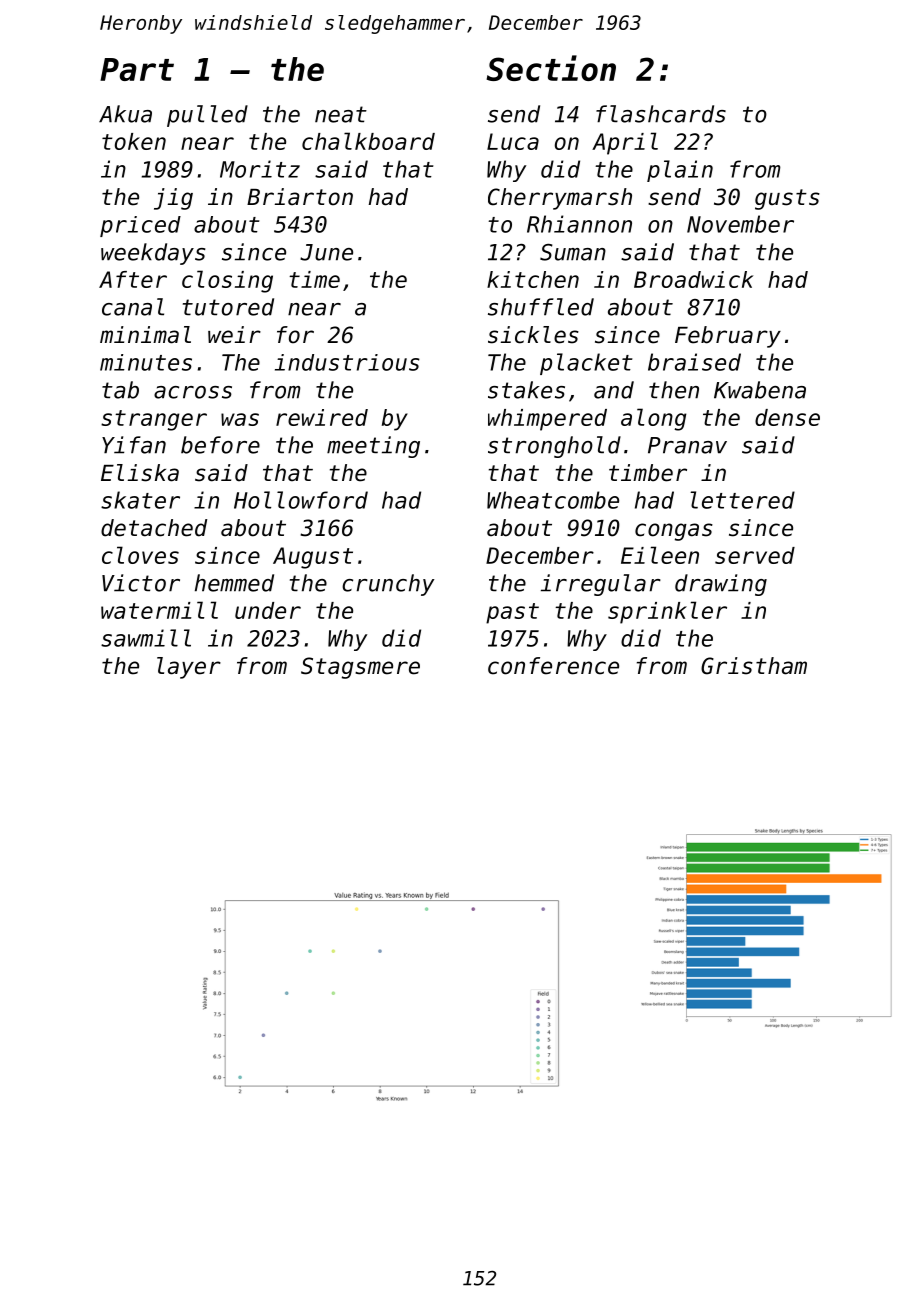  Describe the element at coordinates (551, 68) in the page. I see `Section` at that location.
